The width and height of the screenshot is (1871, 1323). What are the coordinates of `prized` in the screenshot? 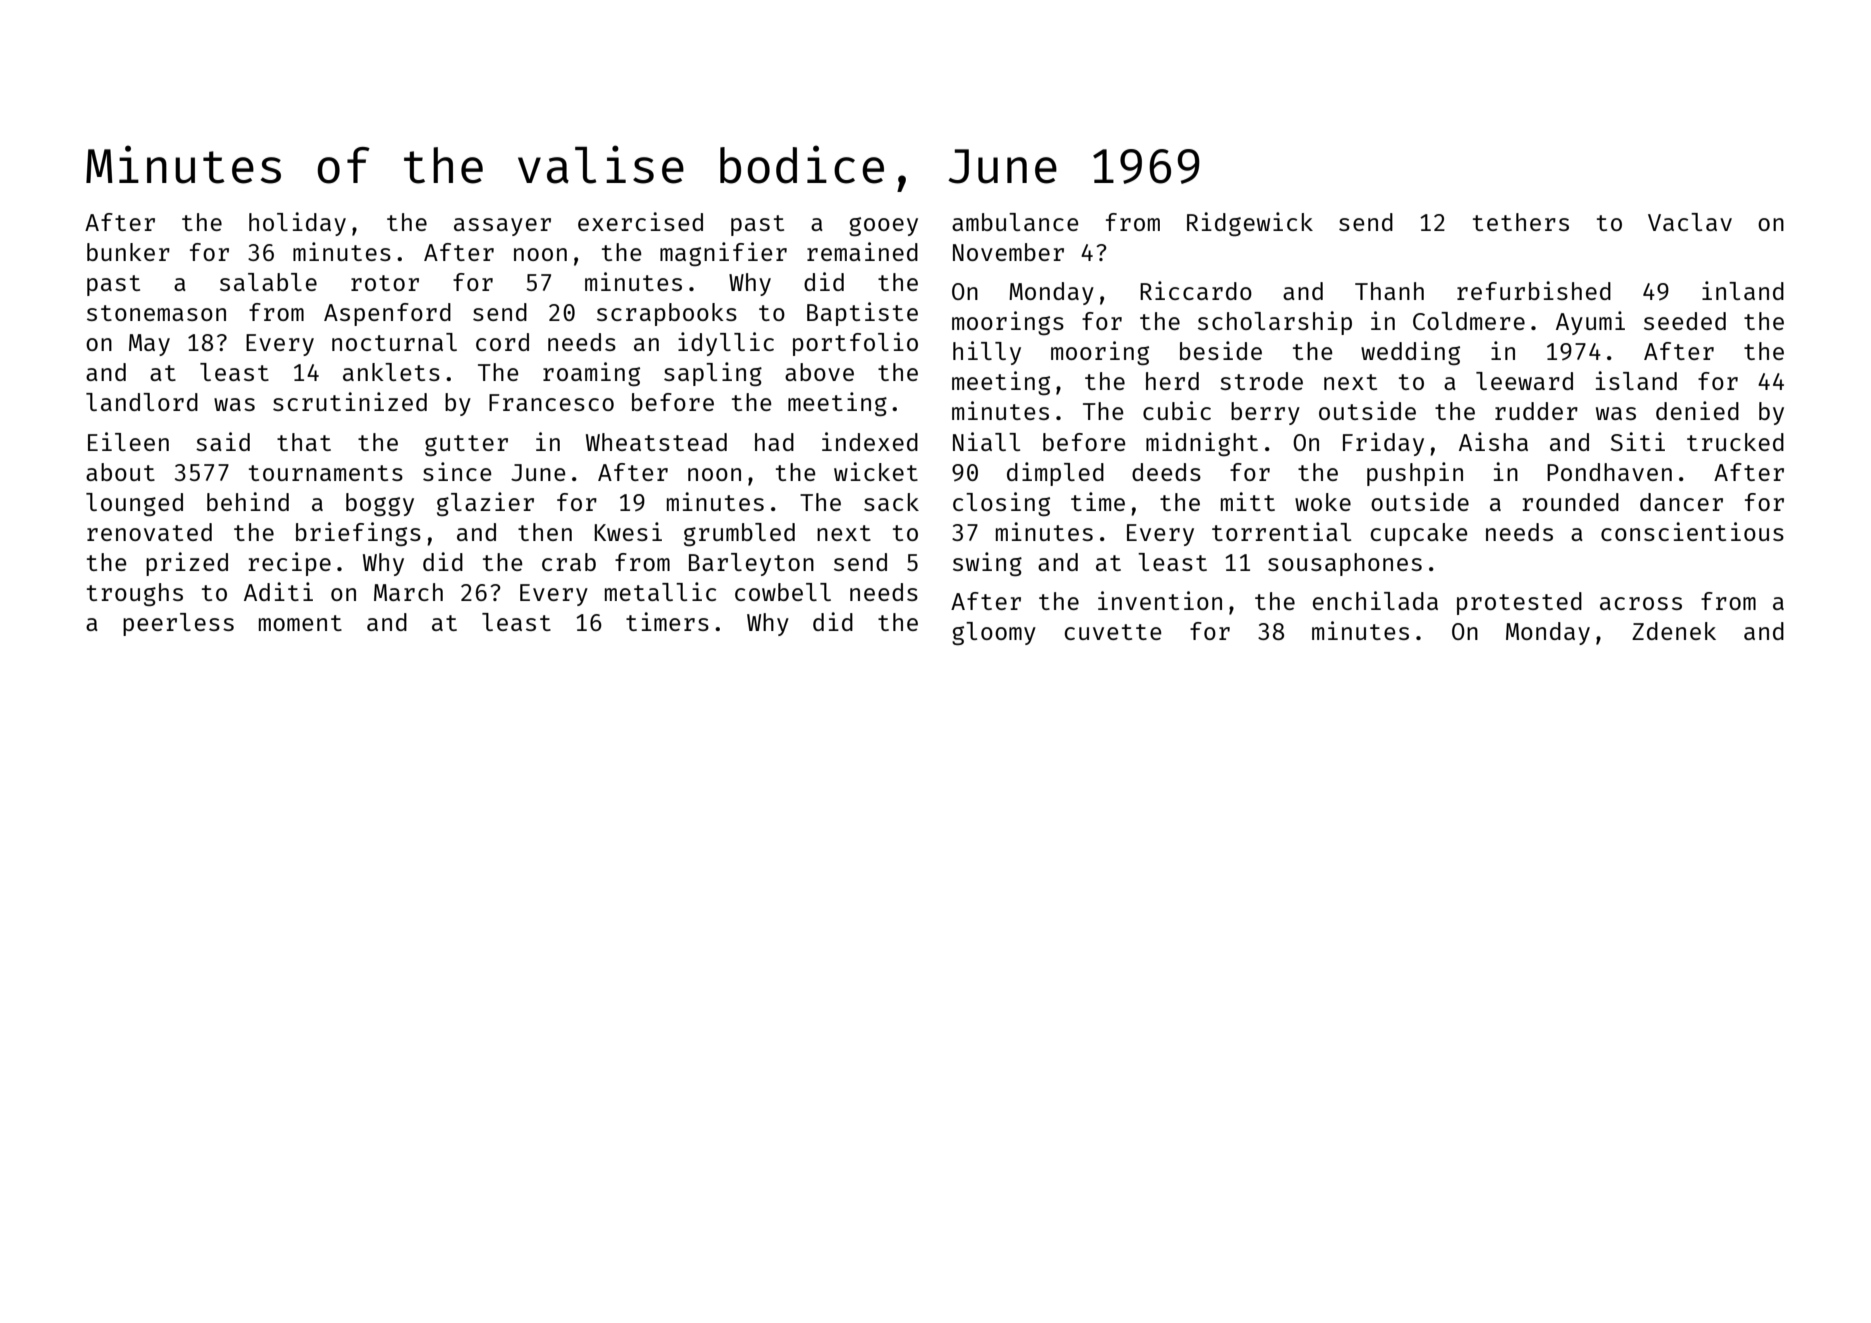 It's located at (187, 564).
